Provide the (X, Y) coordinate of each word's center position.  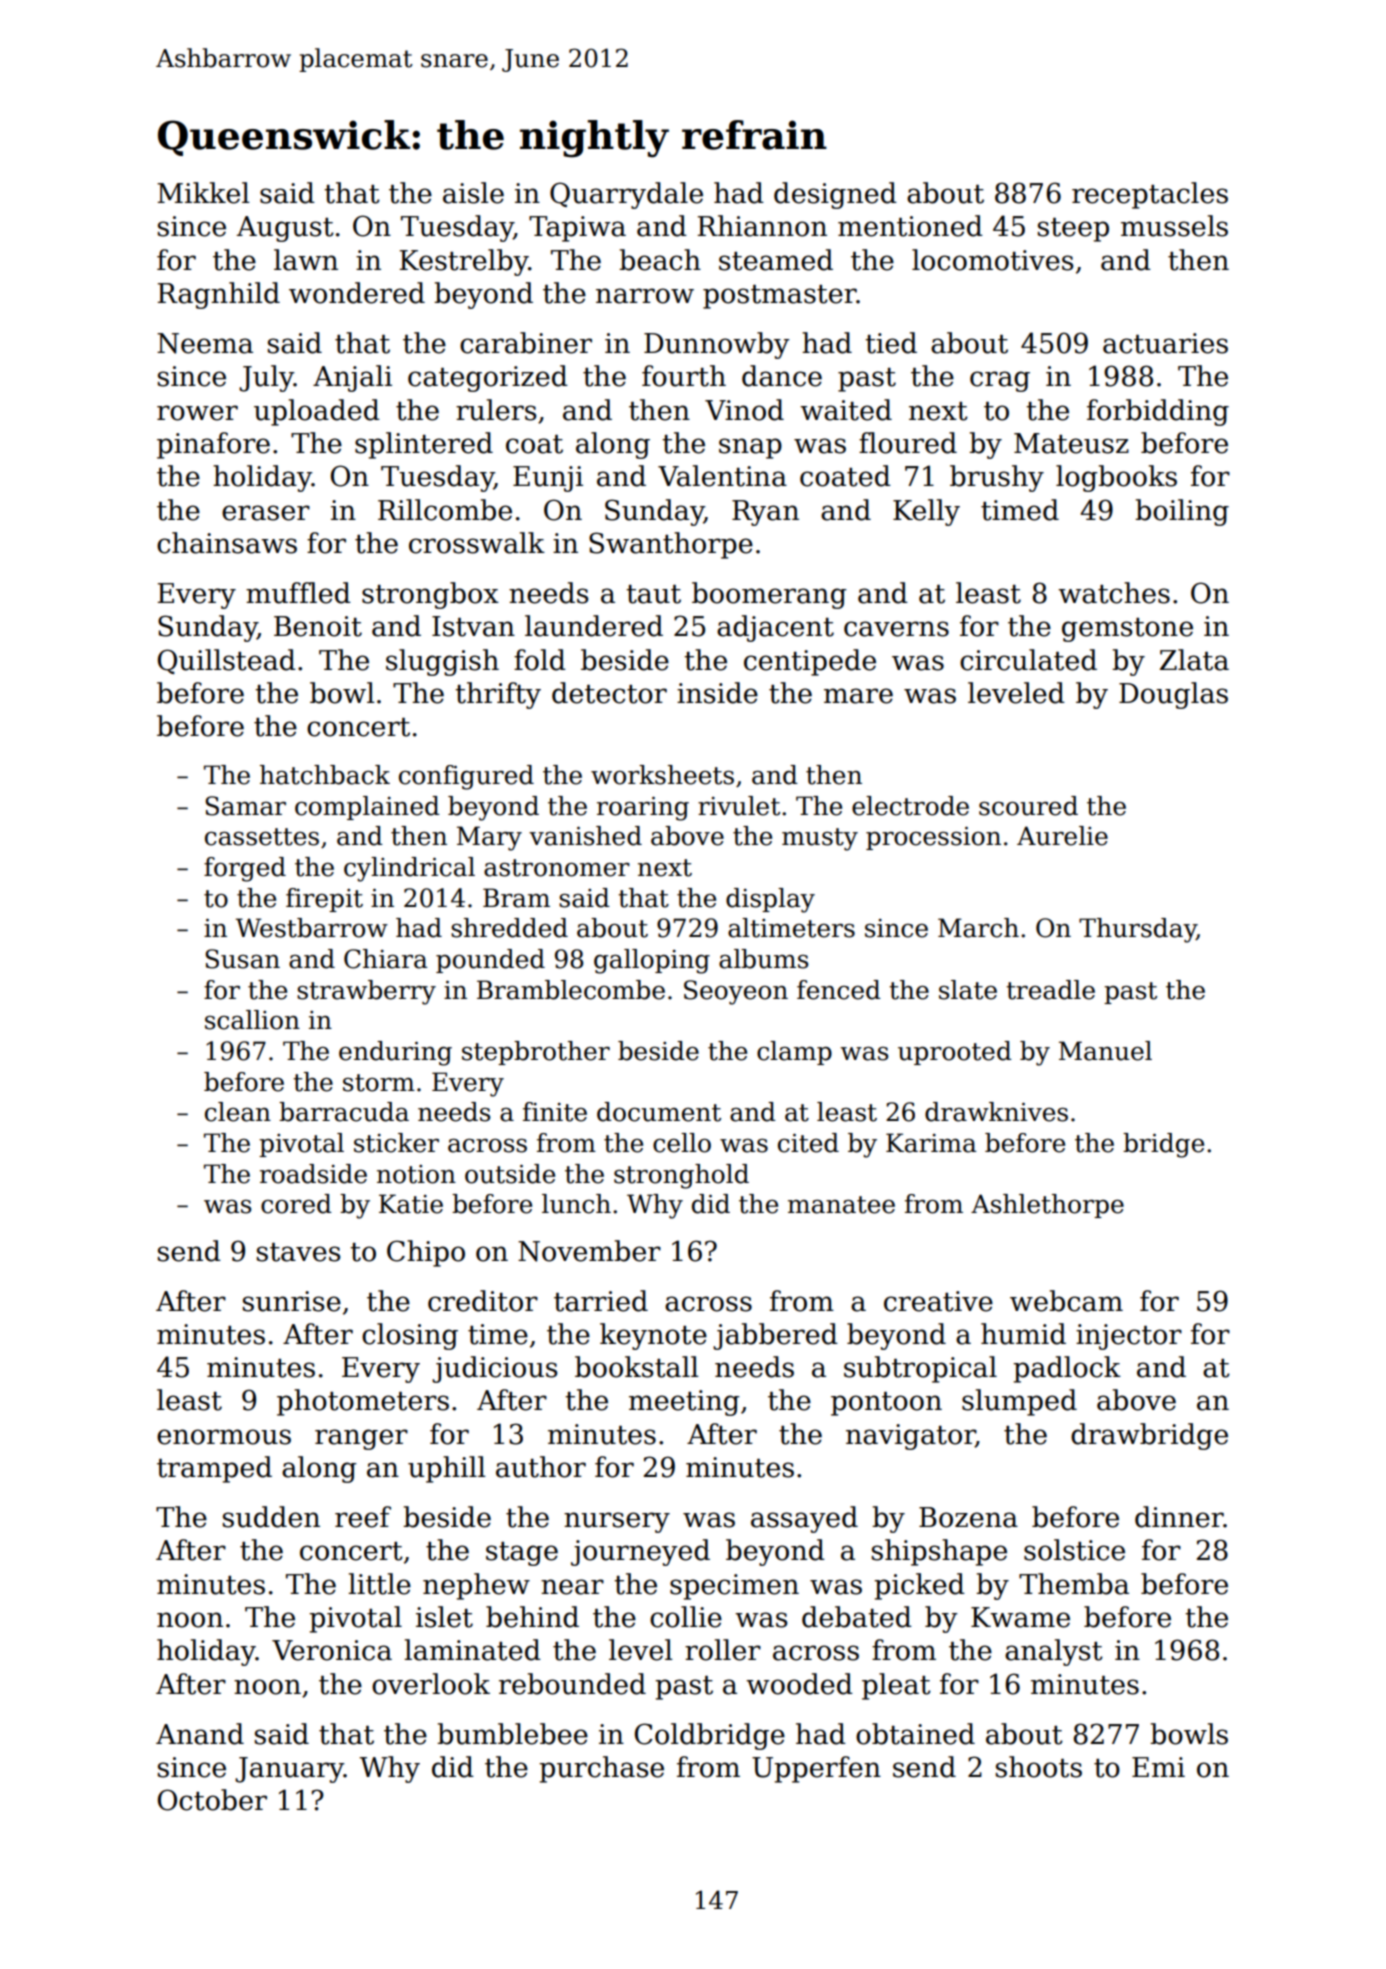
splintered (424, 445)
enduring (395, 1053)
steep (1073, 230)
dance (782, 376)
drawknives (996, 1112)
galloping (652, 961)
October (212, 1800)
